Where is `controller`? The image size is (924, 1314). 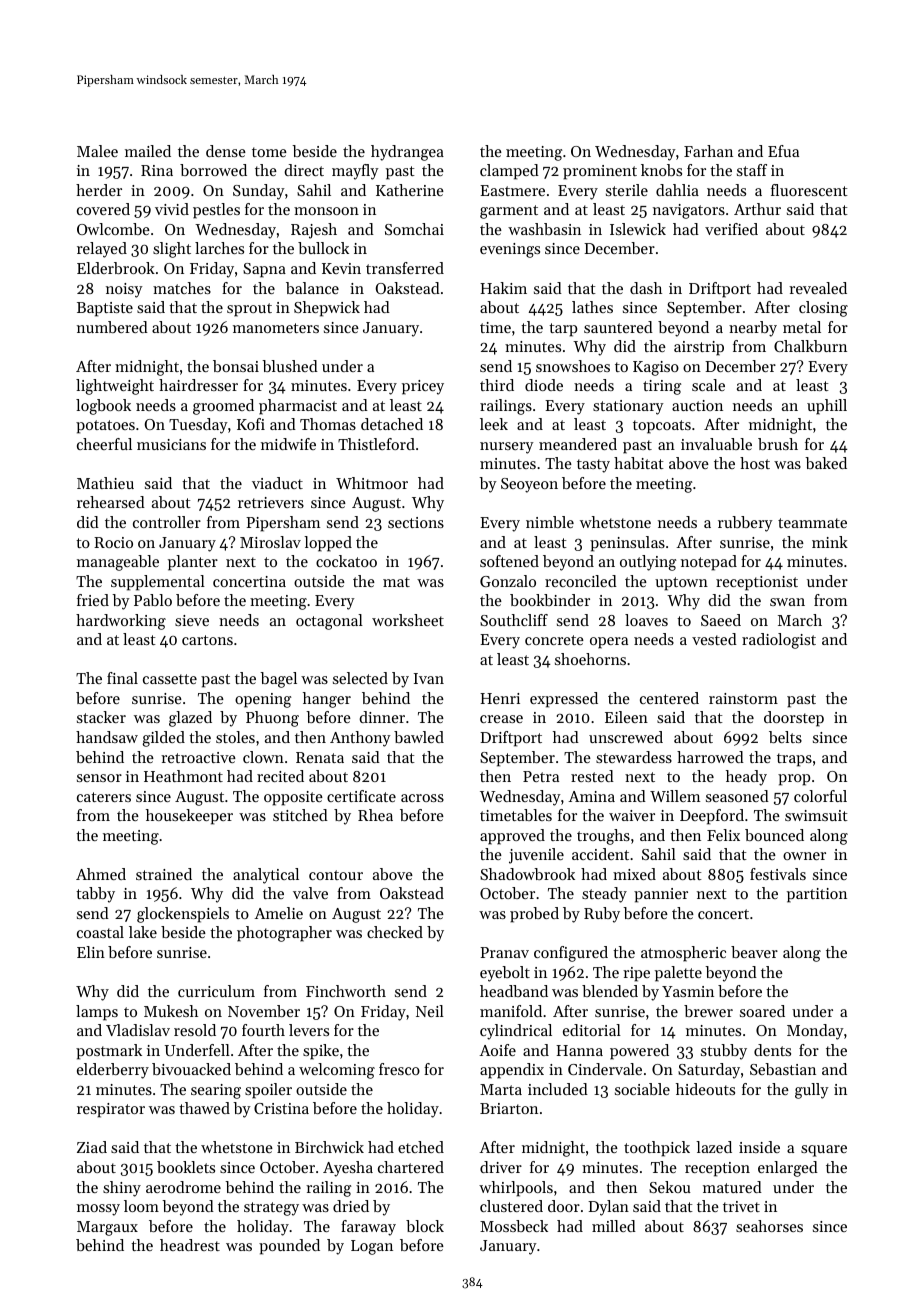
controller is located at coordinates (167, 522).
